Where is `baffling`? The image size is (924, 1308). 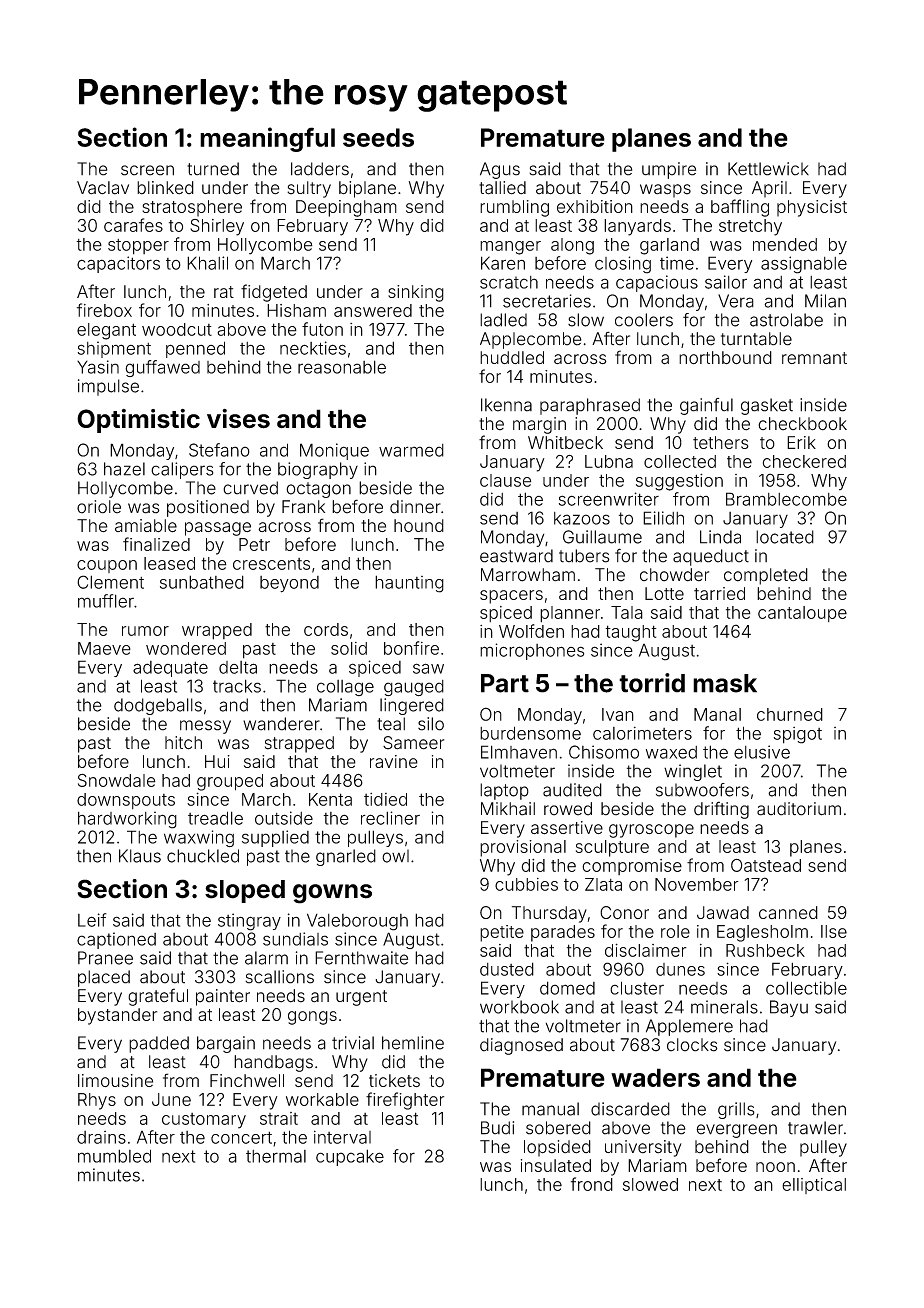
baffling is located at coordinates (740, 208).
